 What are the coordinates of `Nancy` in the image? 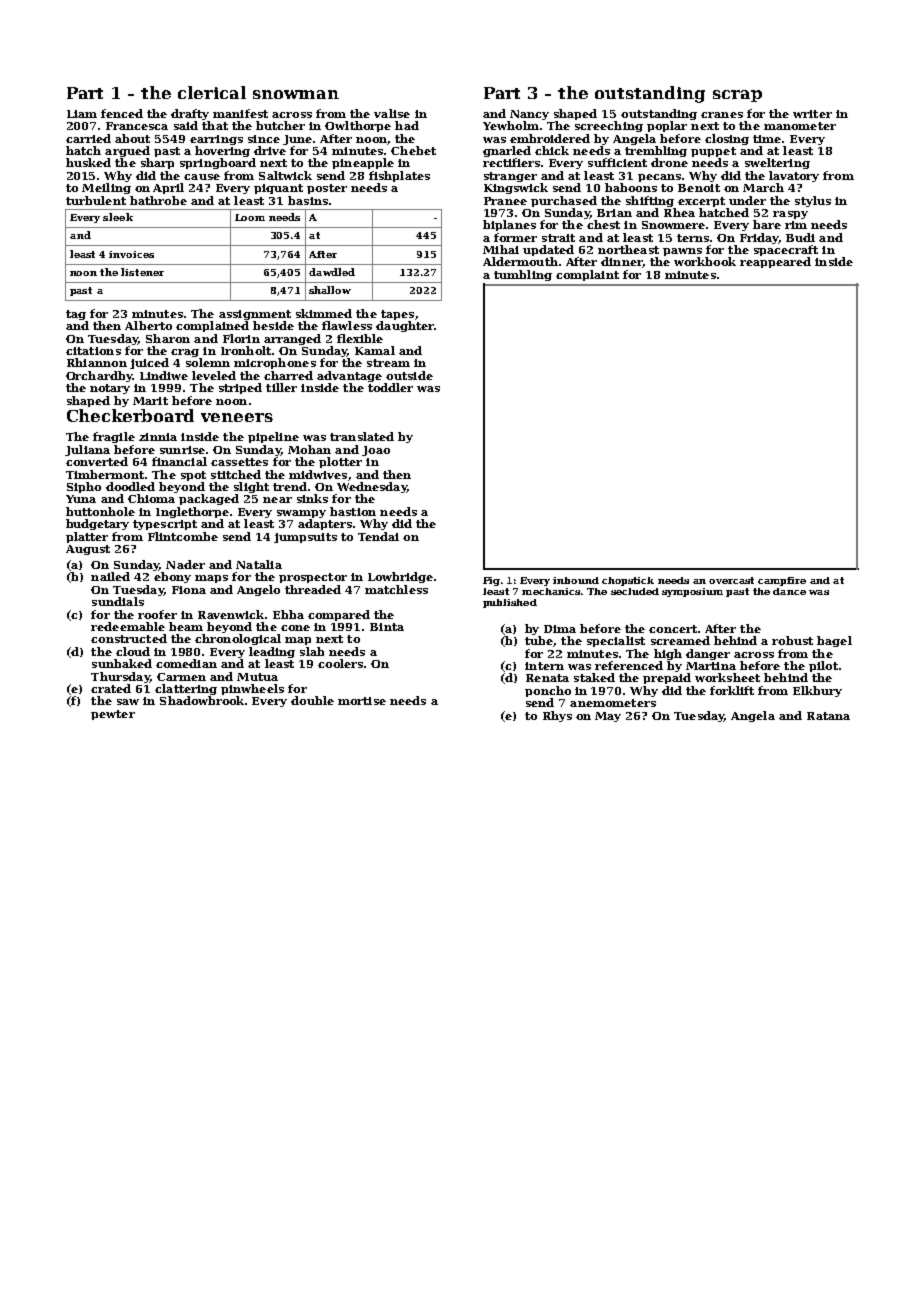 It's located at (529, 115).
